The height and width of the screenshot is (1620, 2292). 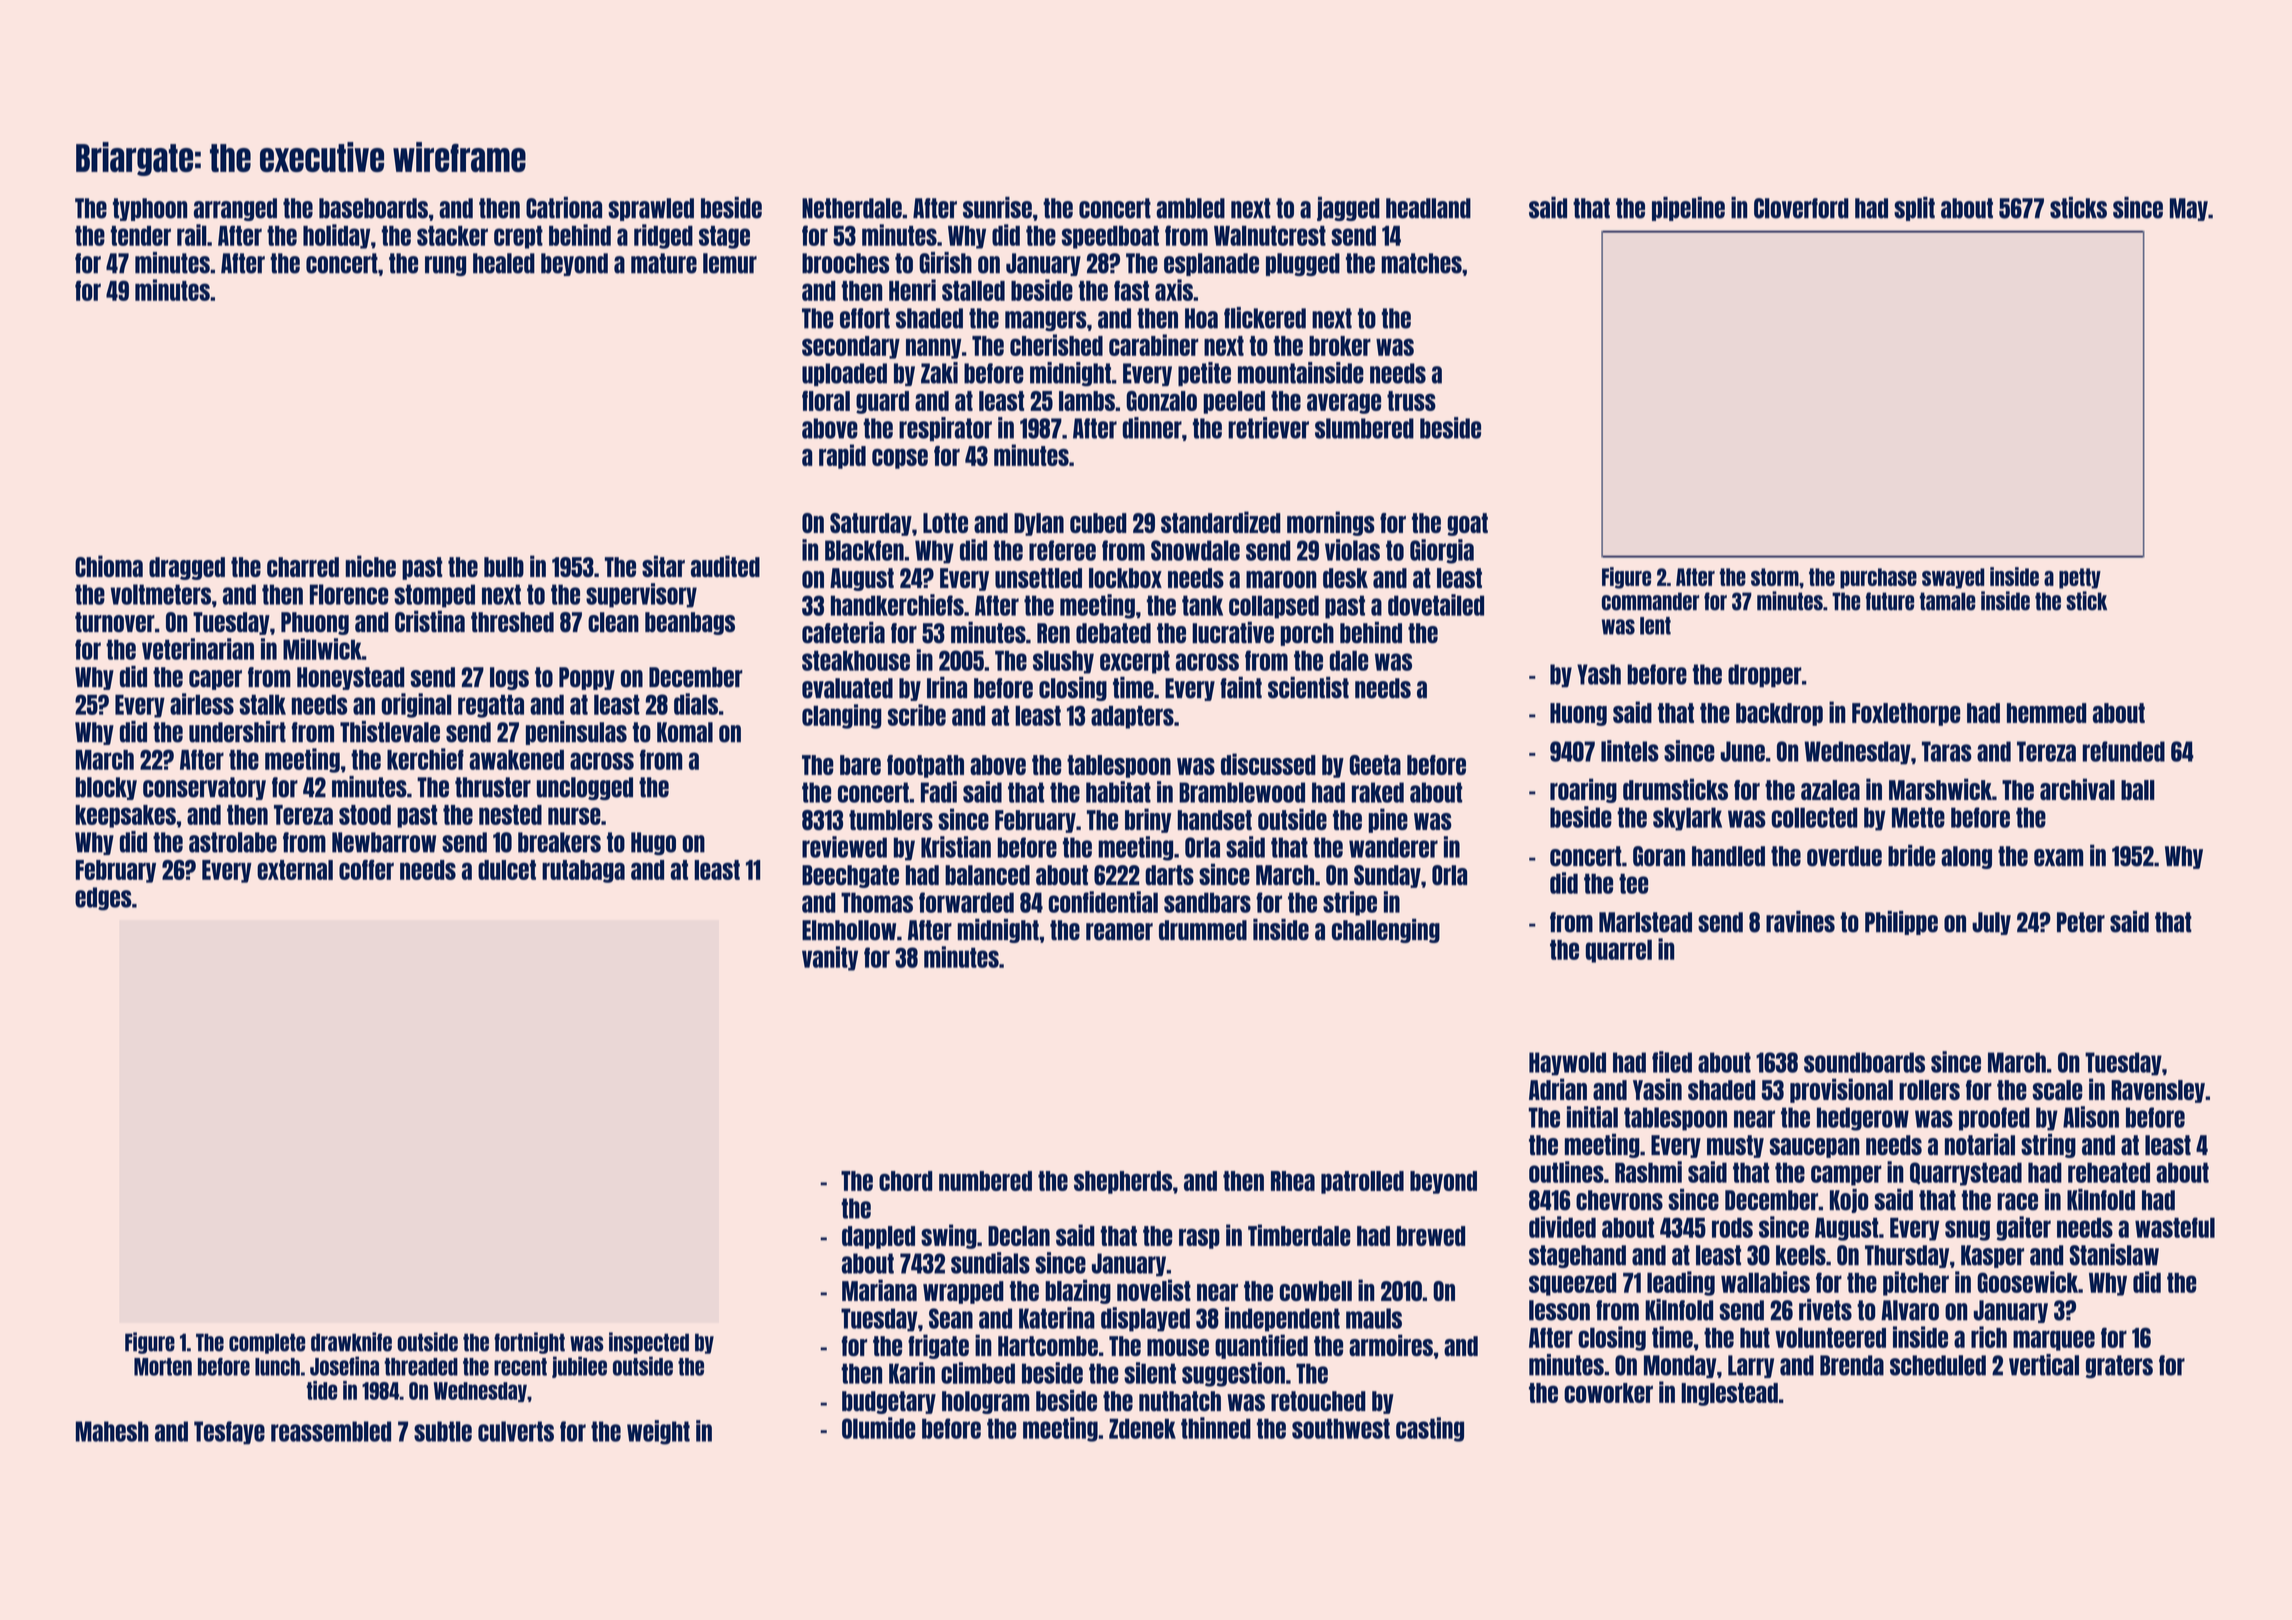 What do you see at coordinates (1203, 930) in the screenshot?
I see `drummed` at bounding box center [1203, 930].
